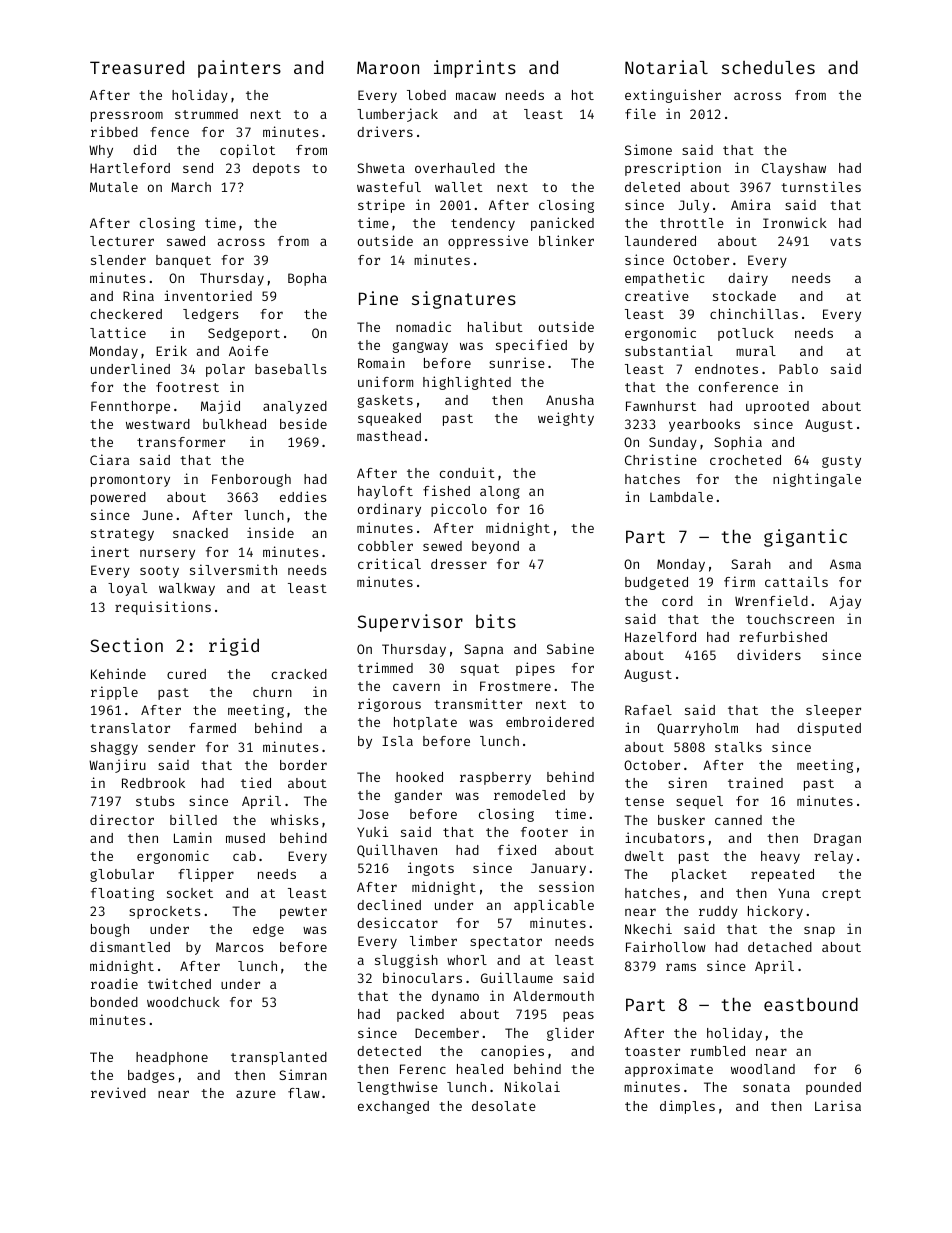 This screenshot has width=952, height=1233. I want to click on roadie, so click(114, 983).
